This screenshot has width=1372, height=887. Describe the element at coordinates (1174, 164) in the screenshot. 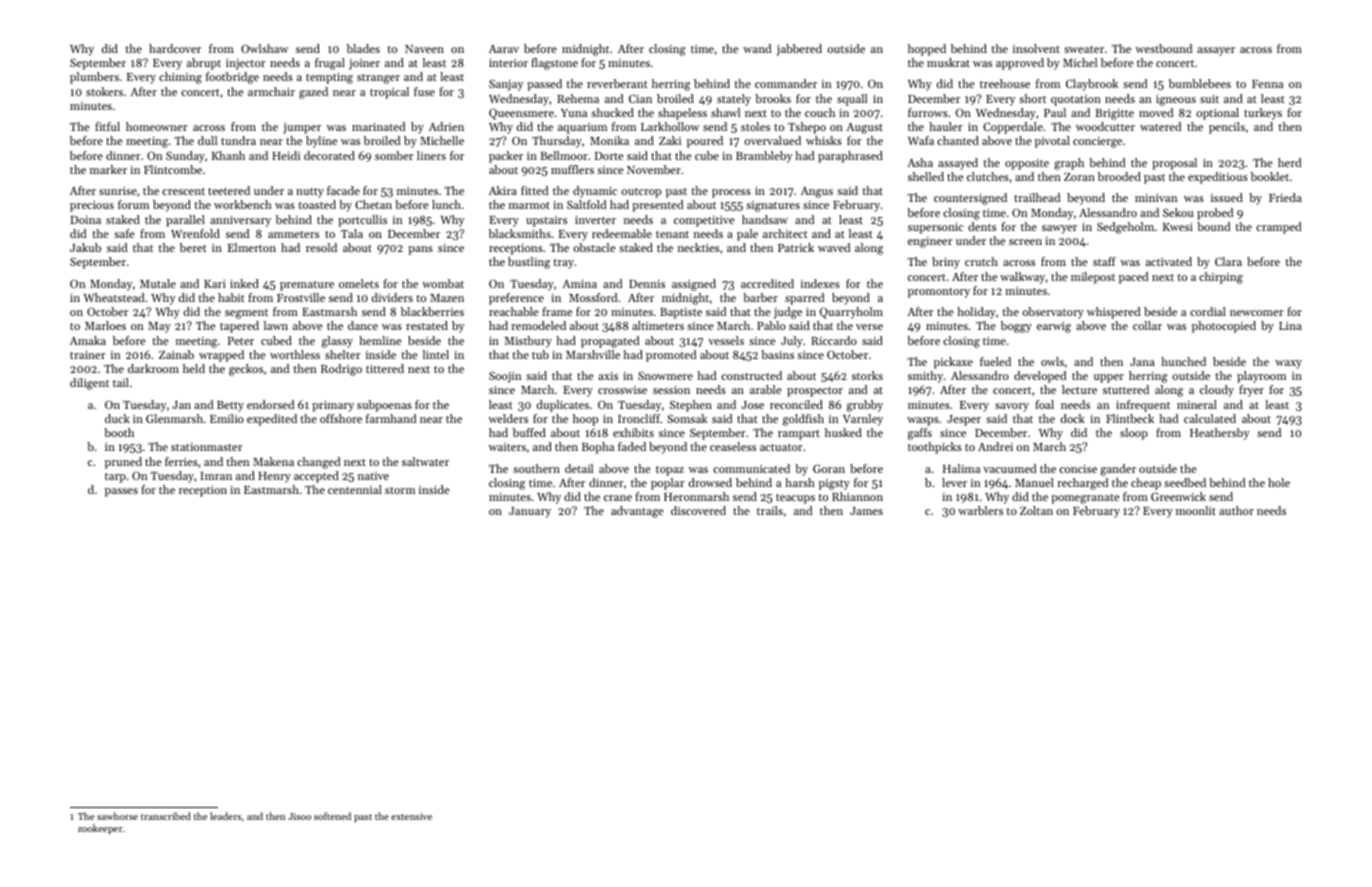

I see `proposal` at that location.
